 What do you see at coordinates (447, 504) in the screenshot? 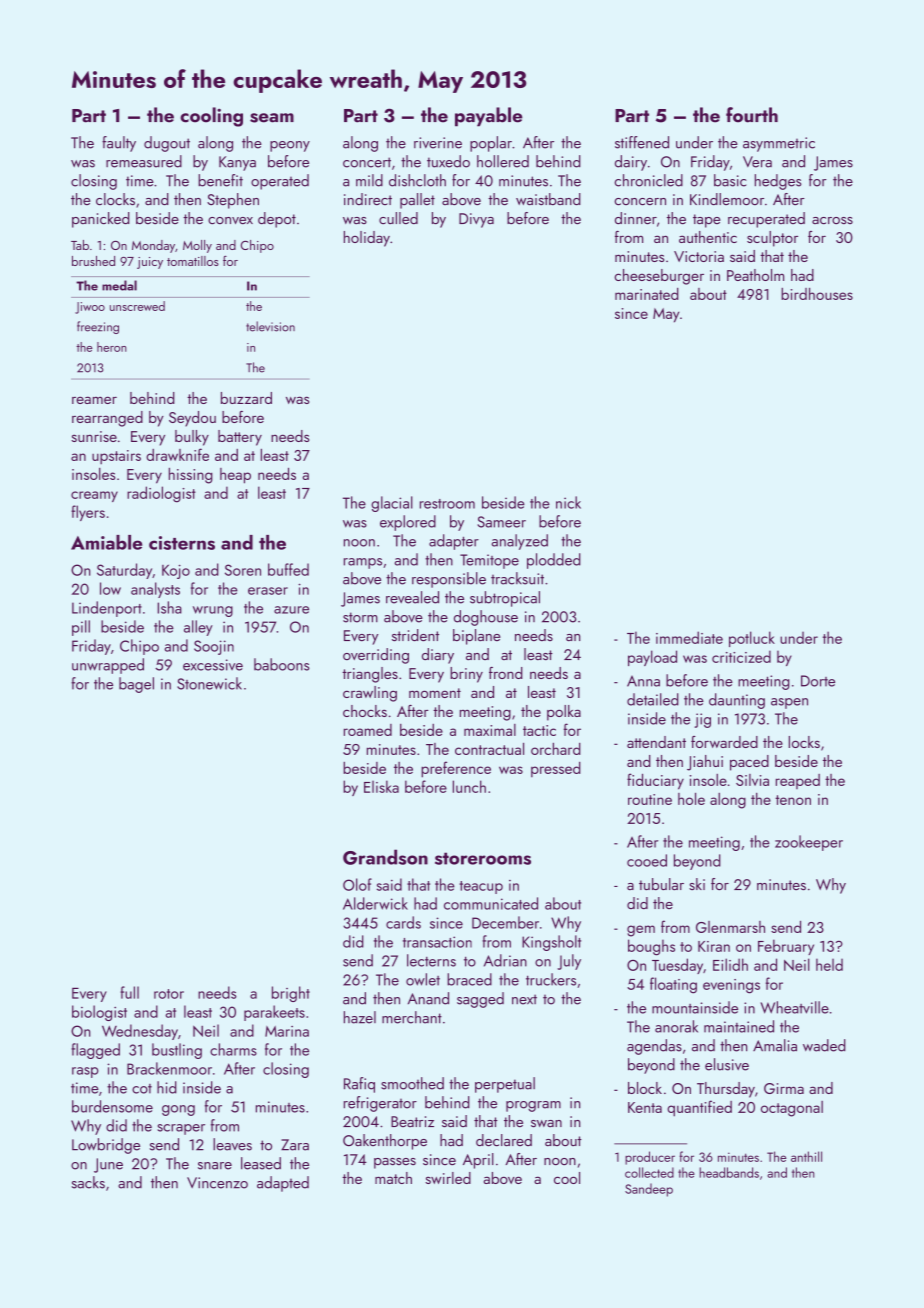
I see `restroom` at bounding box center [447, 504].
